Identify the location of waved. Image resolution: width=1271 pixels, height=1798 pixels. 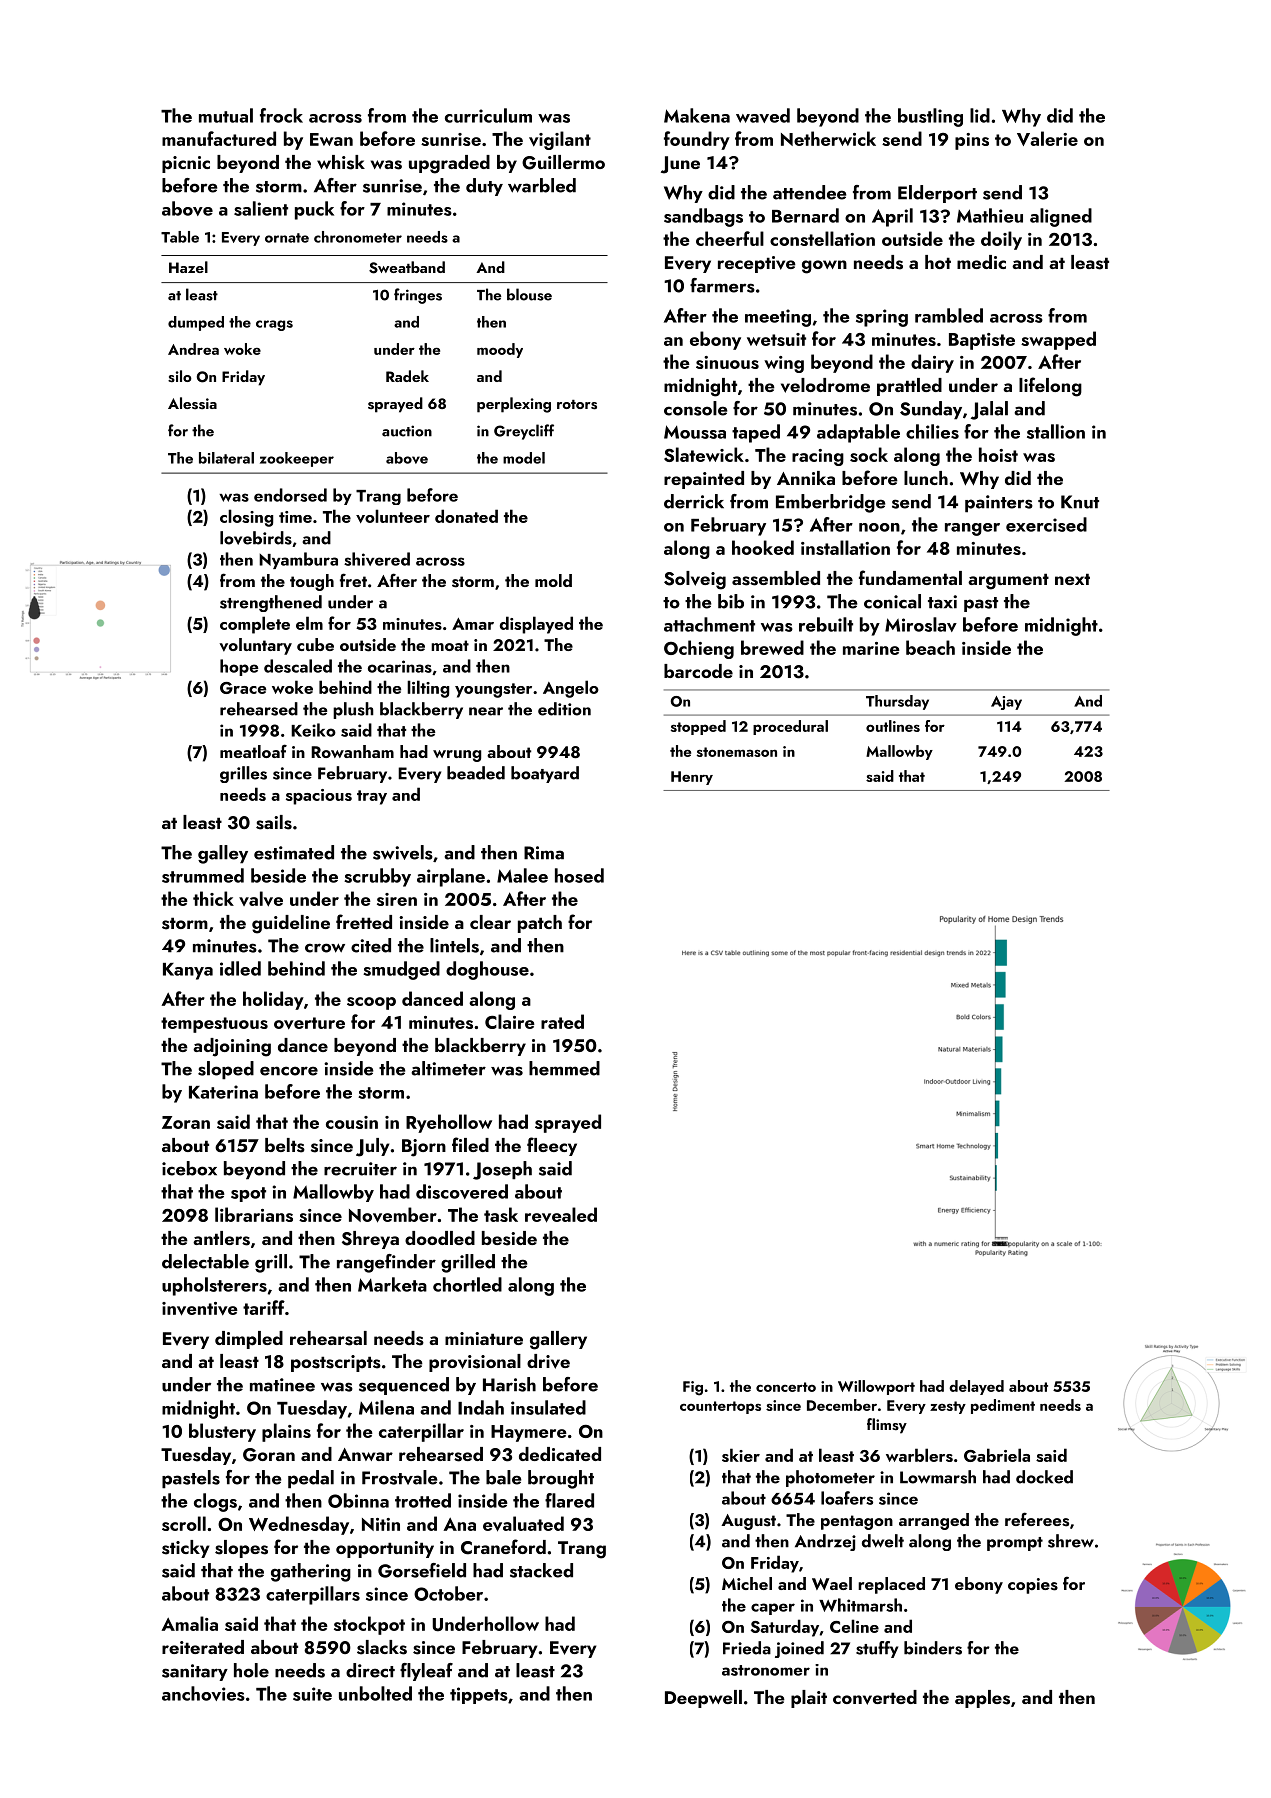
(763, 115).
